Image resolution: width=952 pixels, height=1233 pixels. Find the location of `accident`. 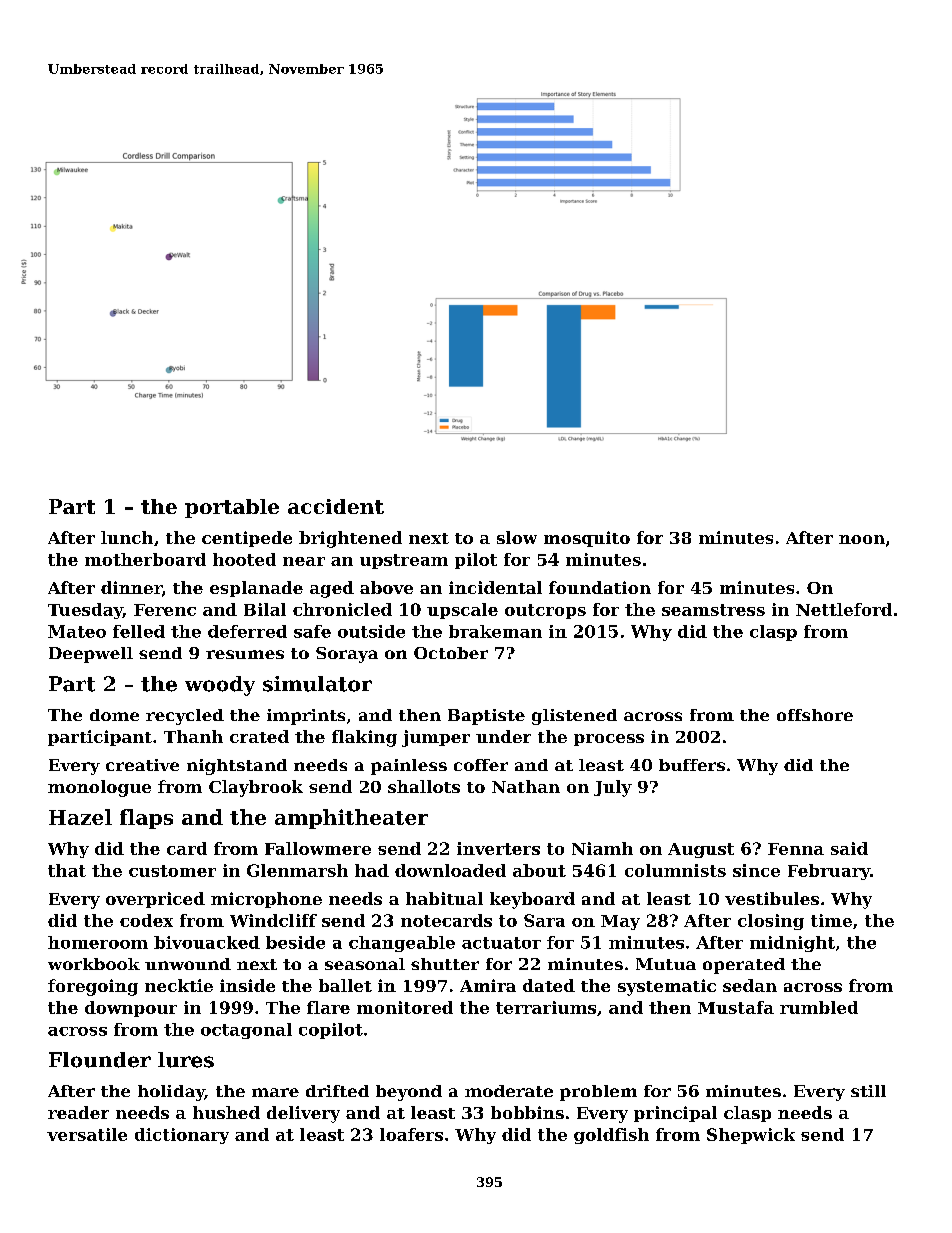

accident is located at coordinates (336, 506).
